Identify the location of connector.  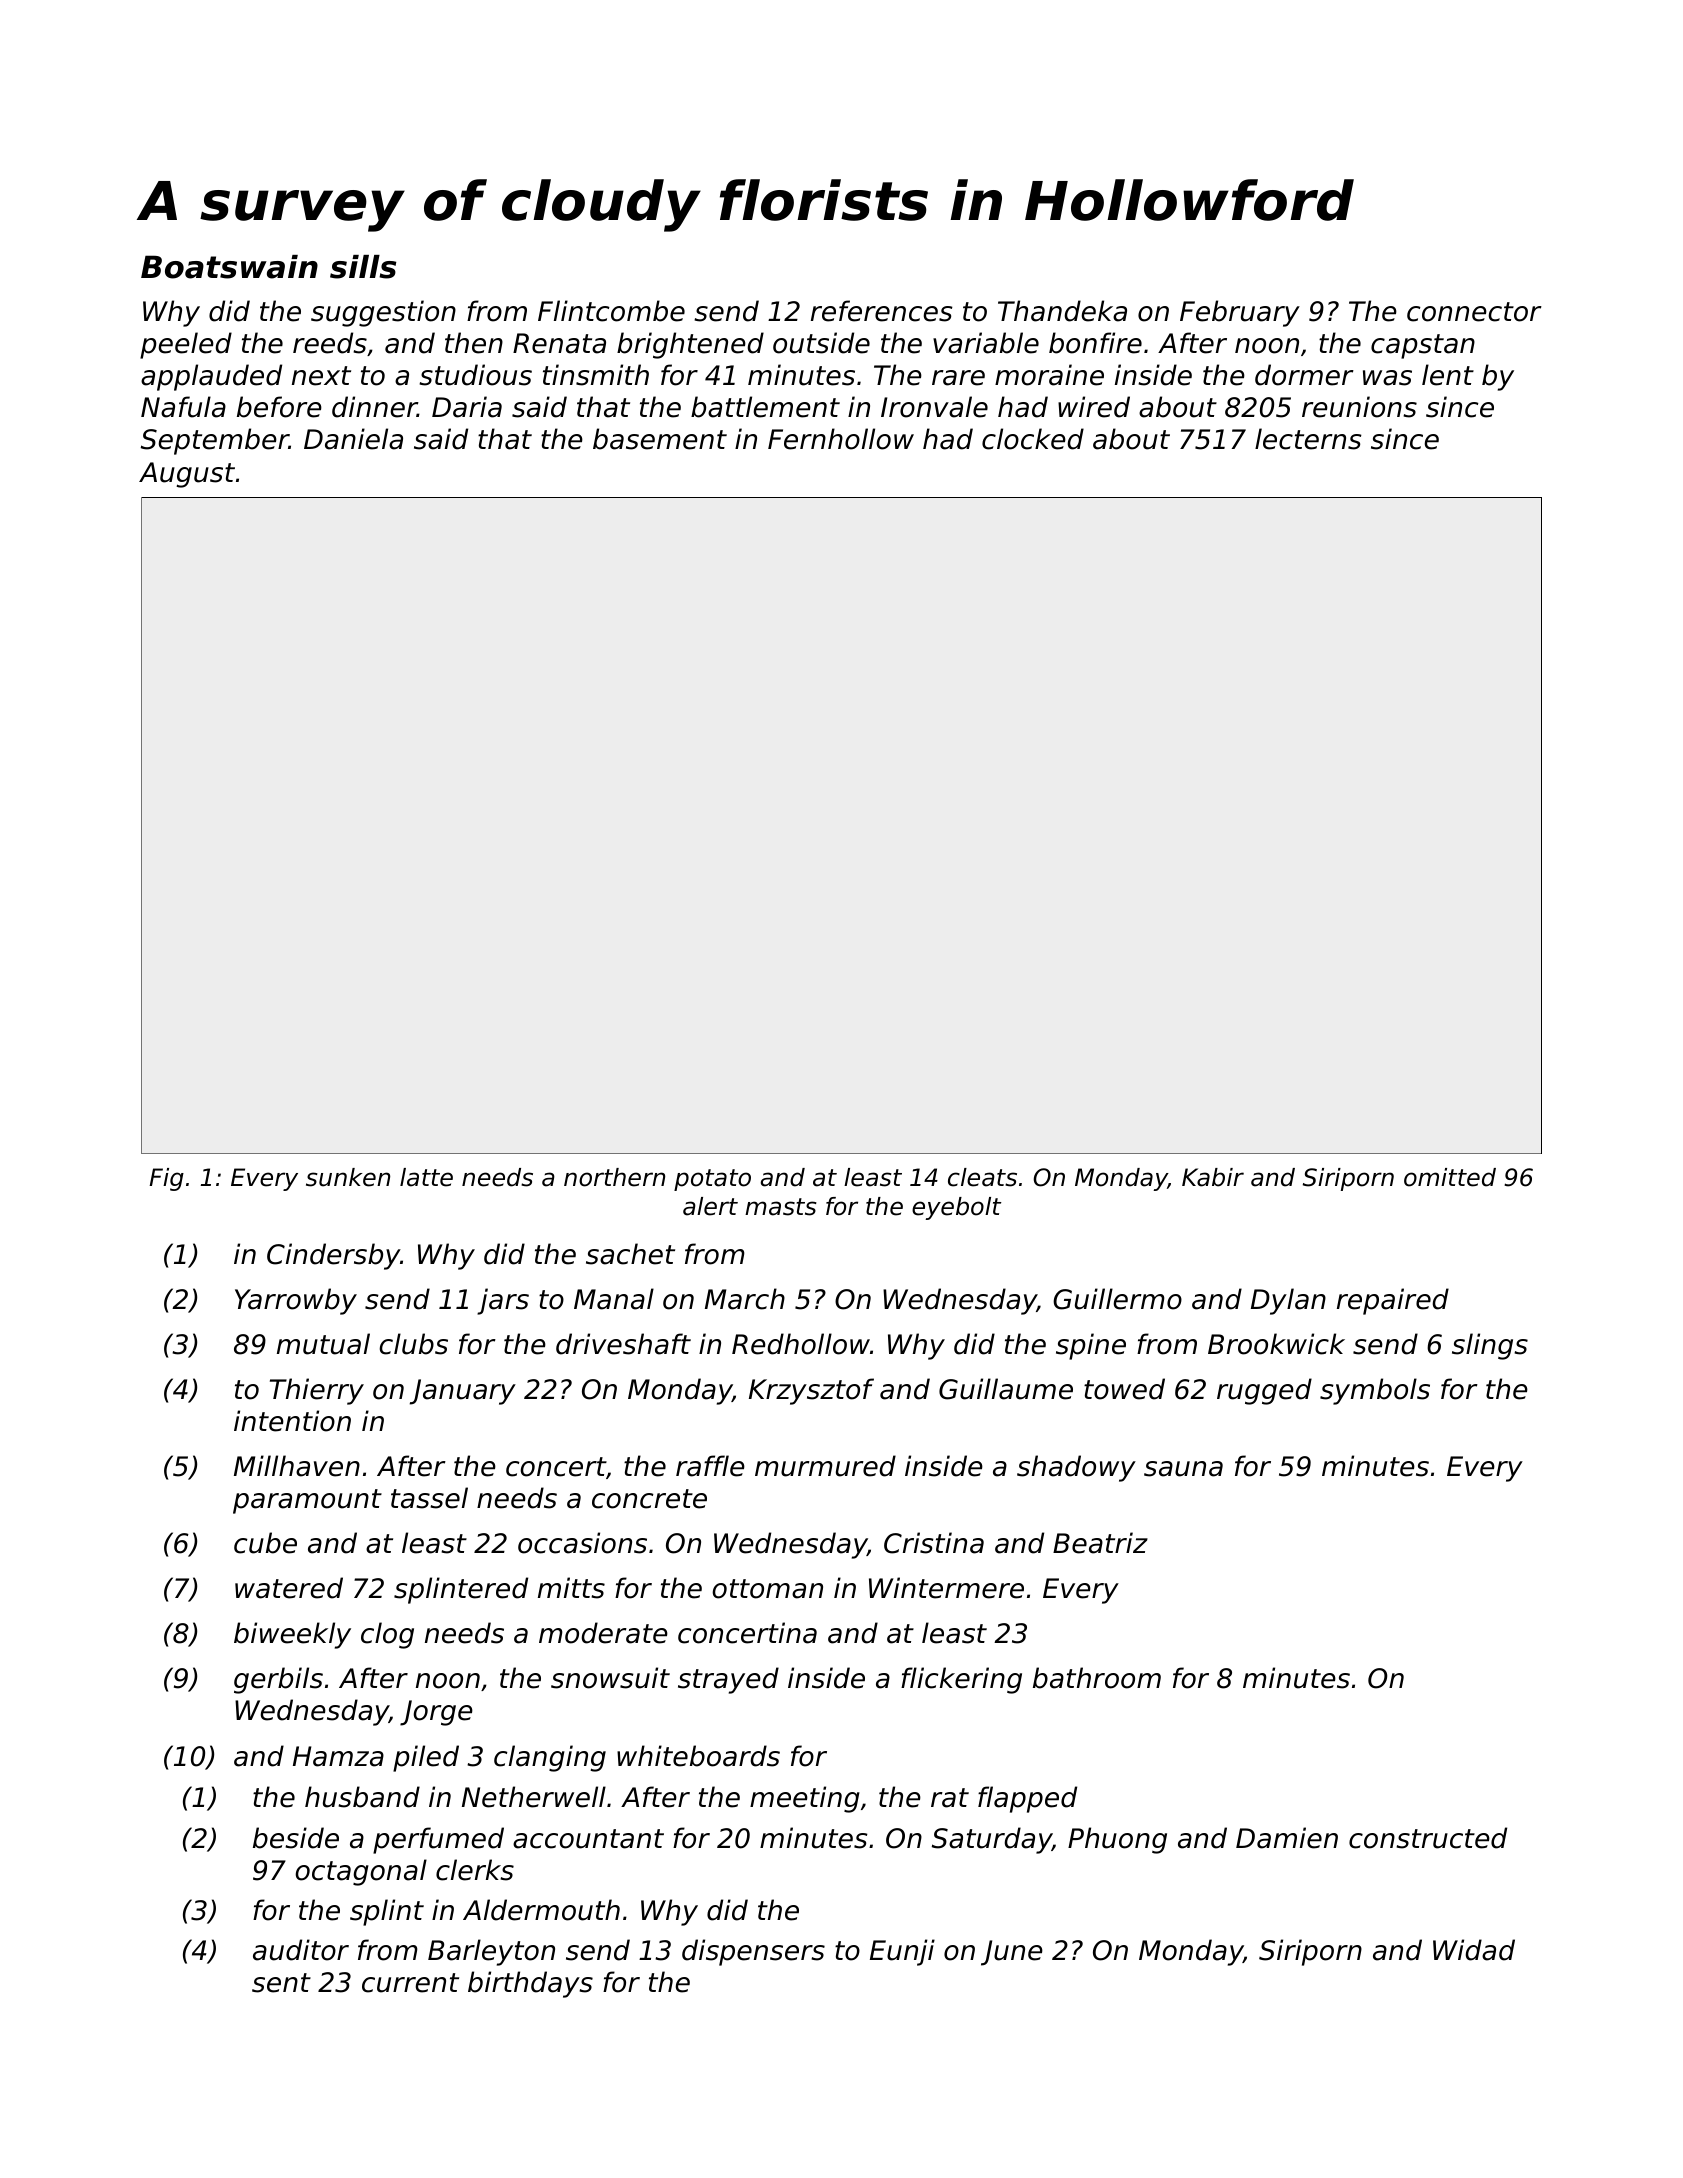
(1474, 312).
